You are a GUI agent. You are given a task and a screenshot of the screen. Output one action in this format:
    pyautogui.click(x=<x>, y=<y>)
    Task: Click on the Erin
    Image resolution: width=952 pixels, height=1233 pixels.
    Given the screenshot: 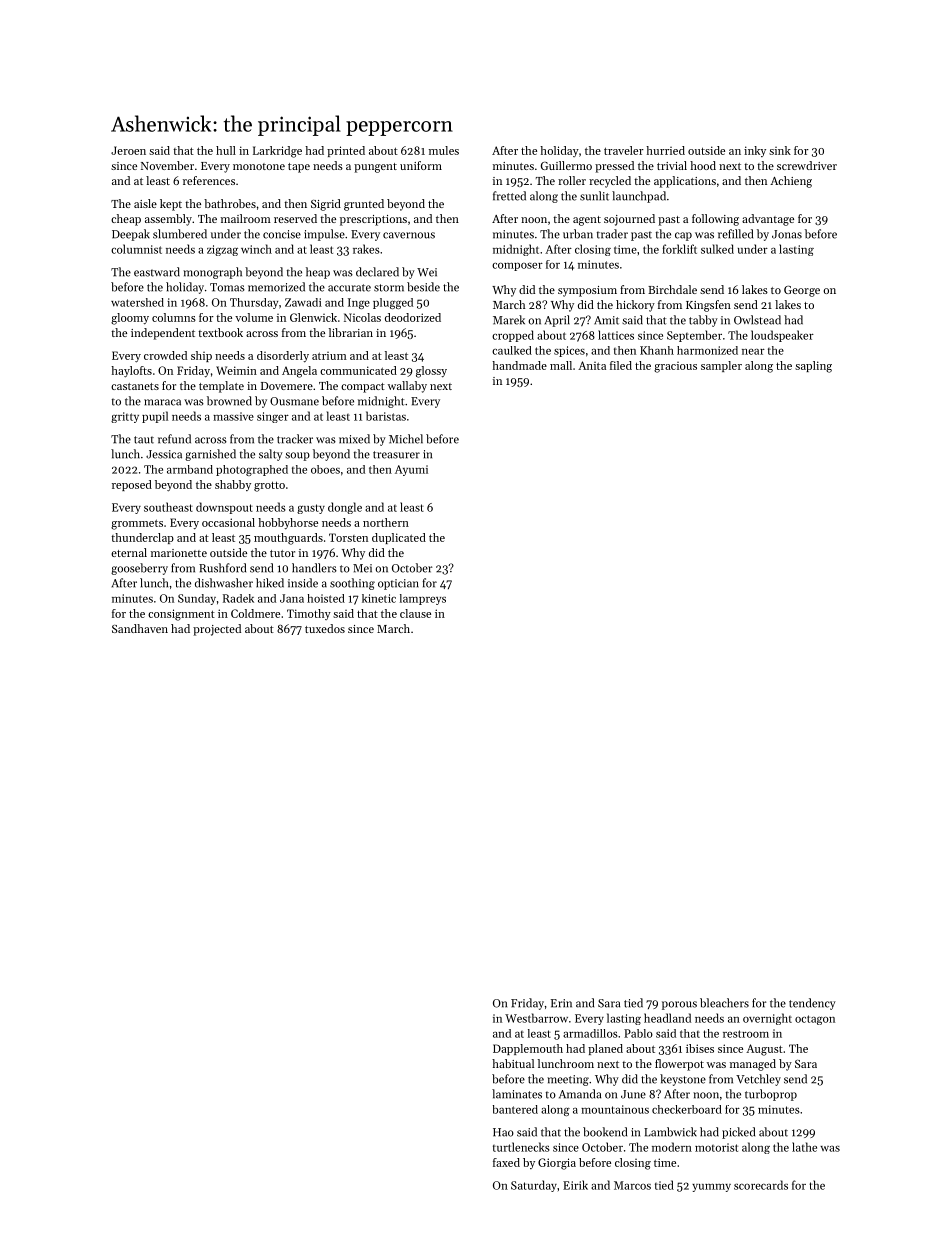 What is the action you would take?
    pyautogui.click(x=561, y=1003)
